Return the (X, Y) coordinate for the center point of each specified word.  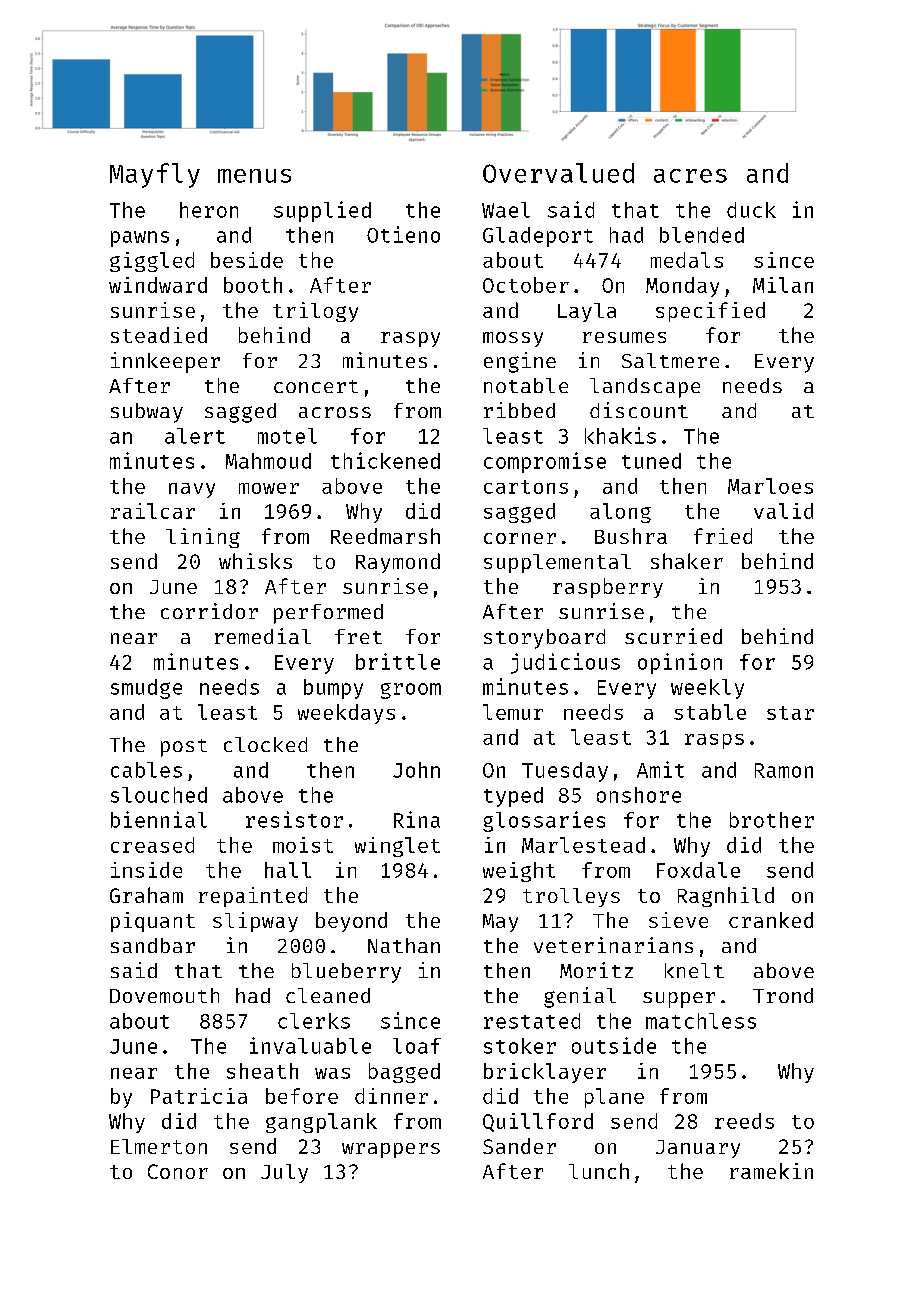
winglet (397, 847)
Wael (506, 210)
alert (195, 436)
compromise (545, 462)
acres (690, 176)
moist (303, 845)
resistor (294, 819)
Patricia (199, 1096)
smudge (146, 689)
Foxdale (698, 870)
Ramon (784, 770)
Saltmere (670, 360)
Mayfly (155, 175)
